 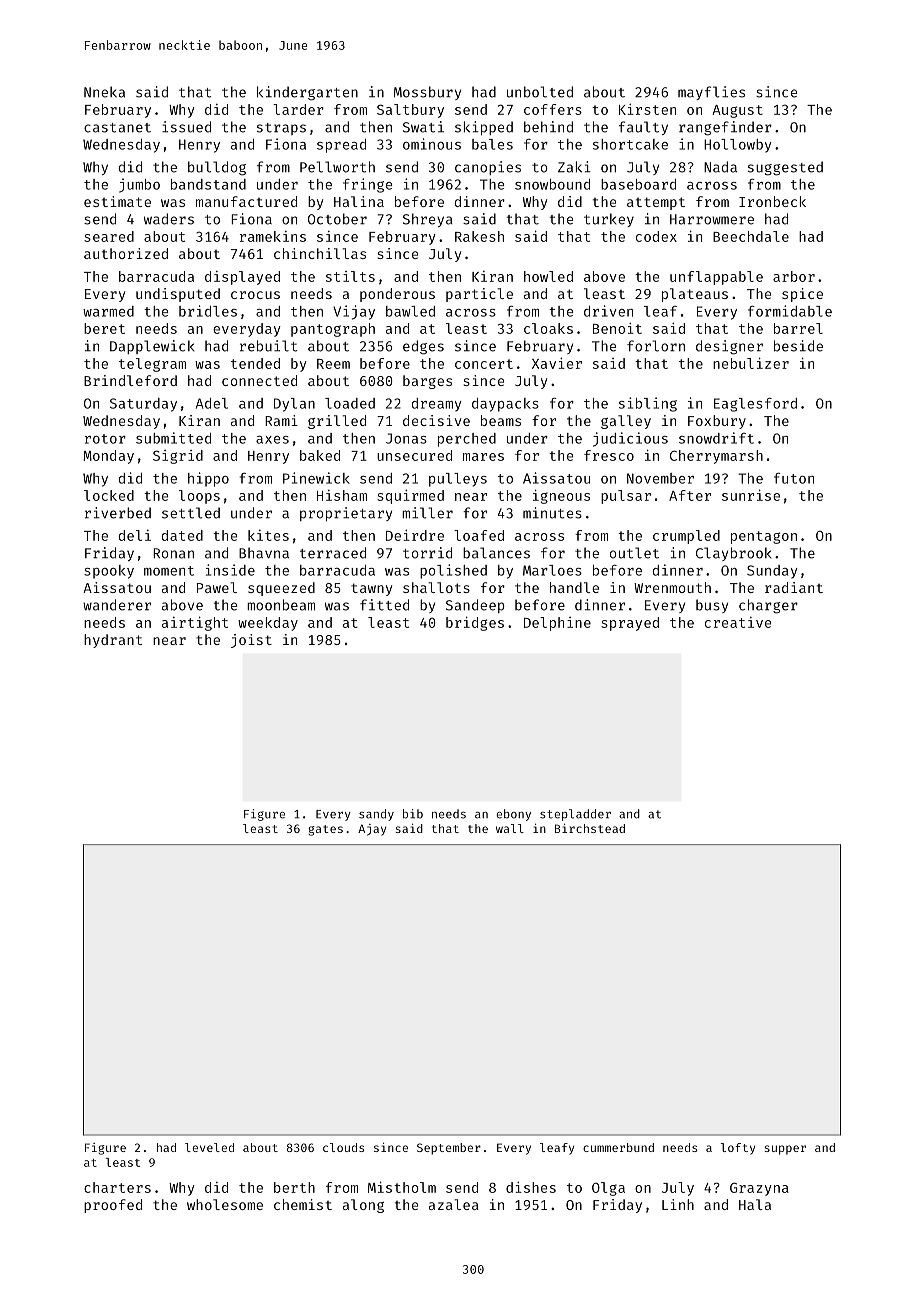 I want to click on Pellworth, so click(x=337, y=167).
